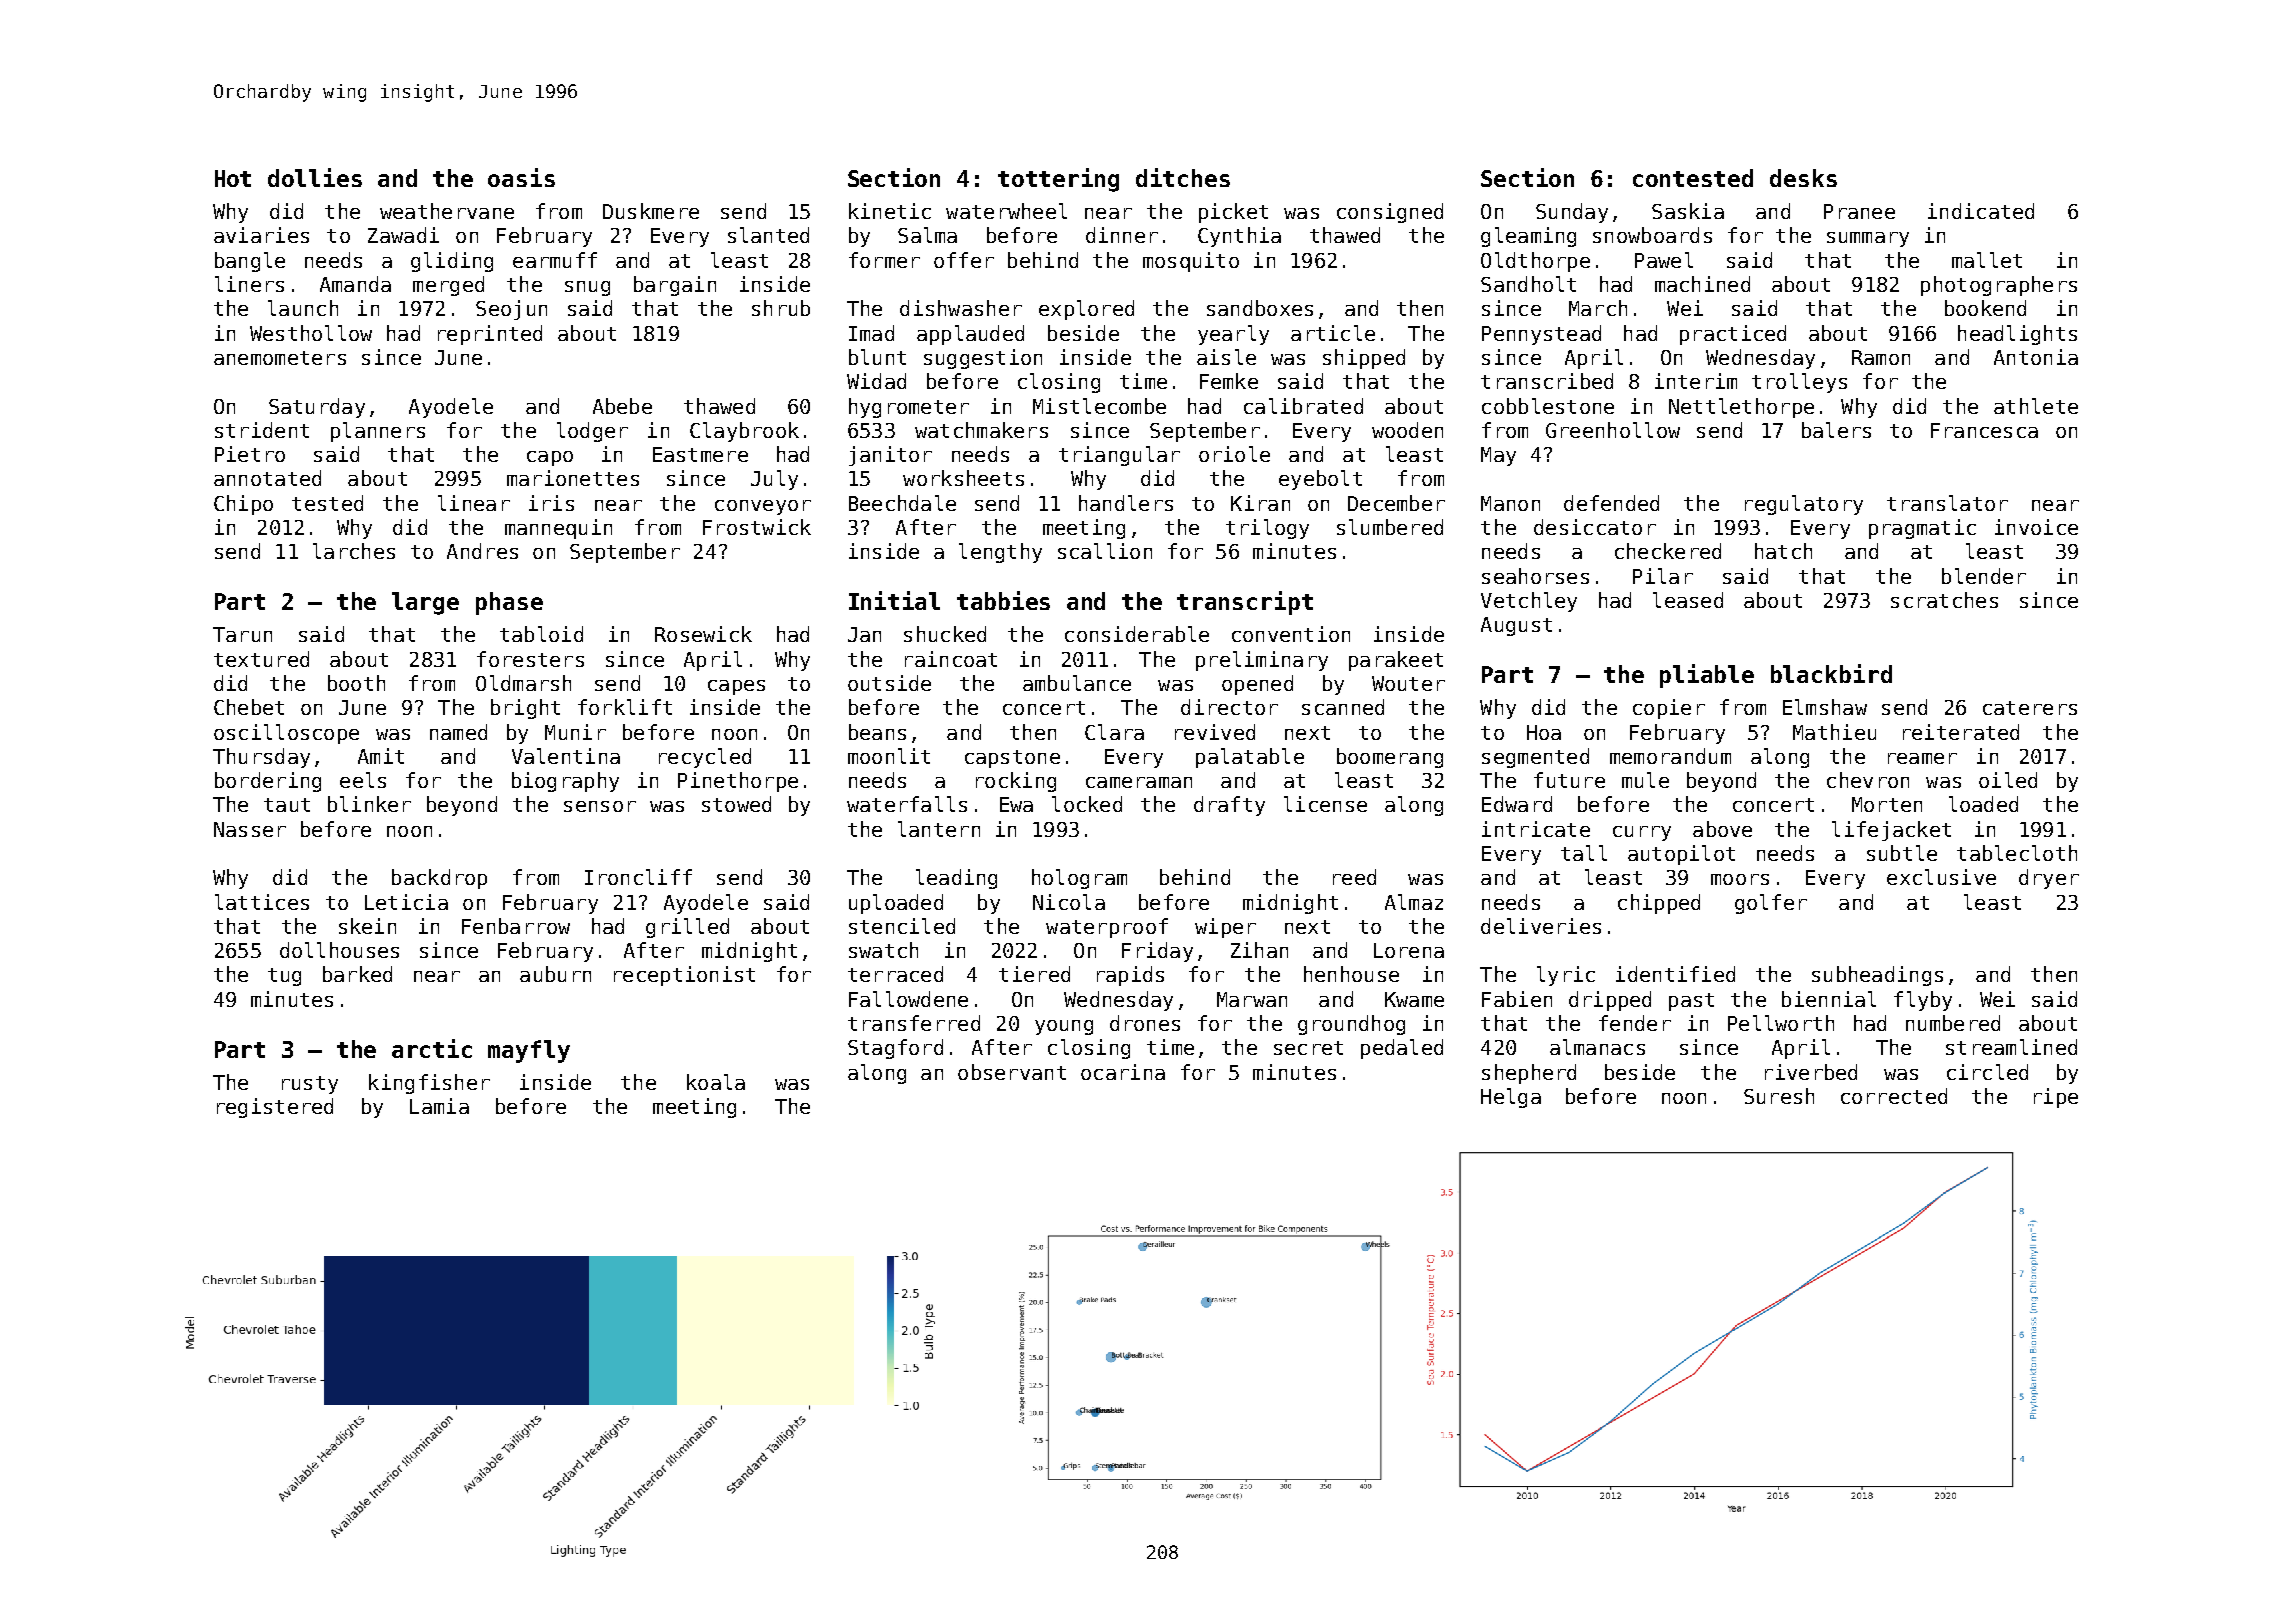 The height and width of the page is (1620, 2292). I want to click on trilogy, so click(1267, 529).
